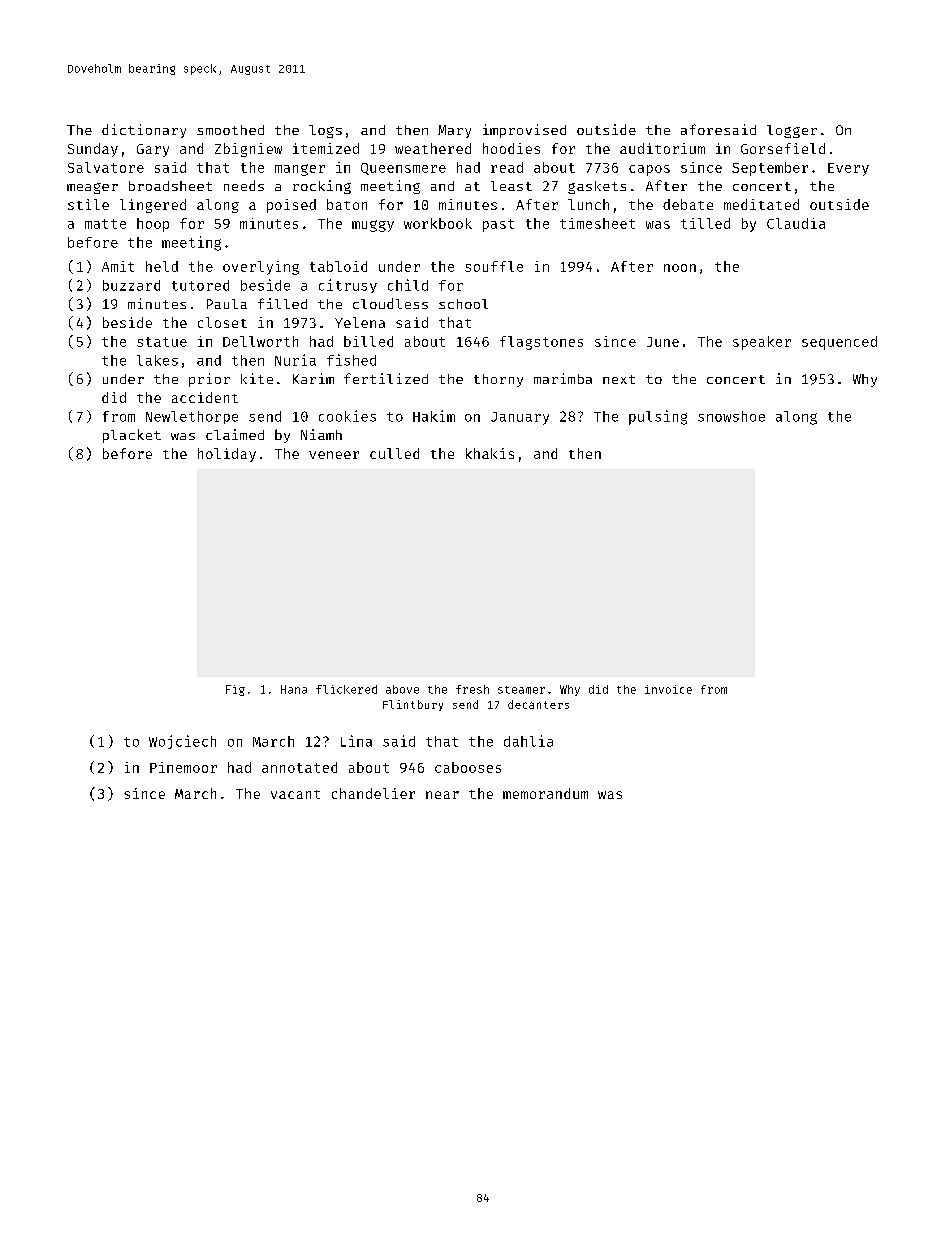 Image resolution: width=952 pixels, height=1233 pixels. Describe the element at coordinates (132, 436) in the screenshot. I see `placket` at that location.
